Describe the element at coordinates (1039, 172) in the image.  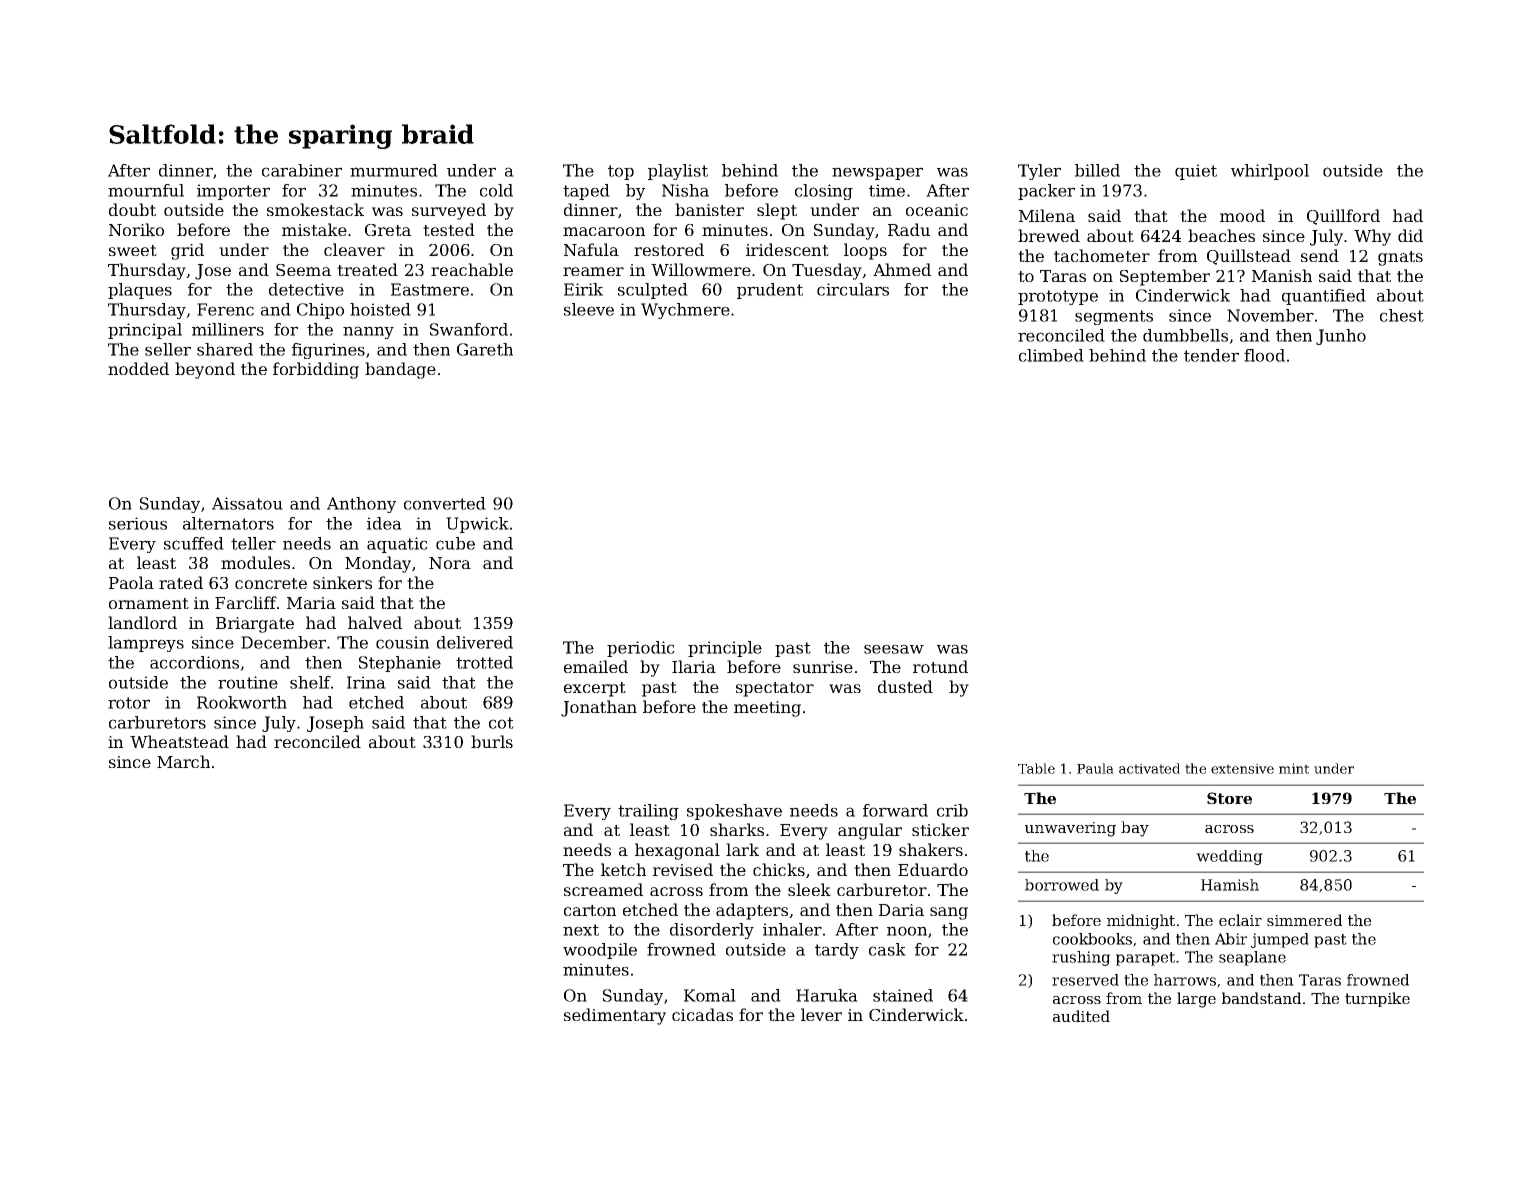
I see `Tyler` at that location.
